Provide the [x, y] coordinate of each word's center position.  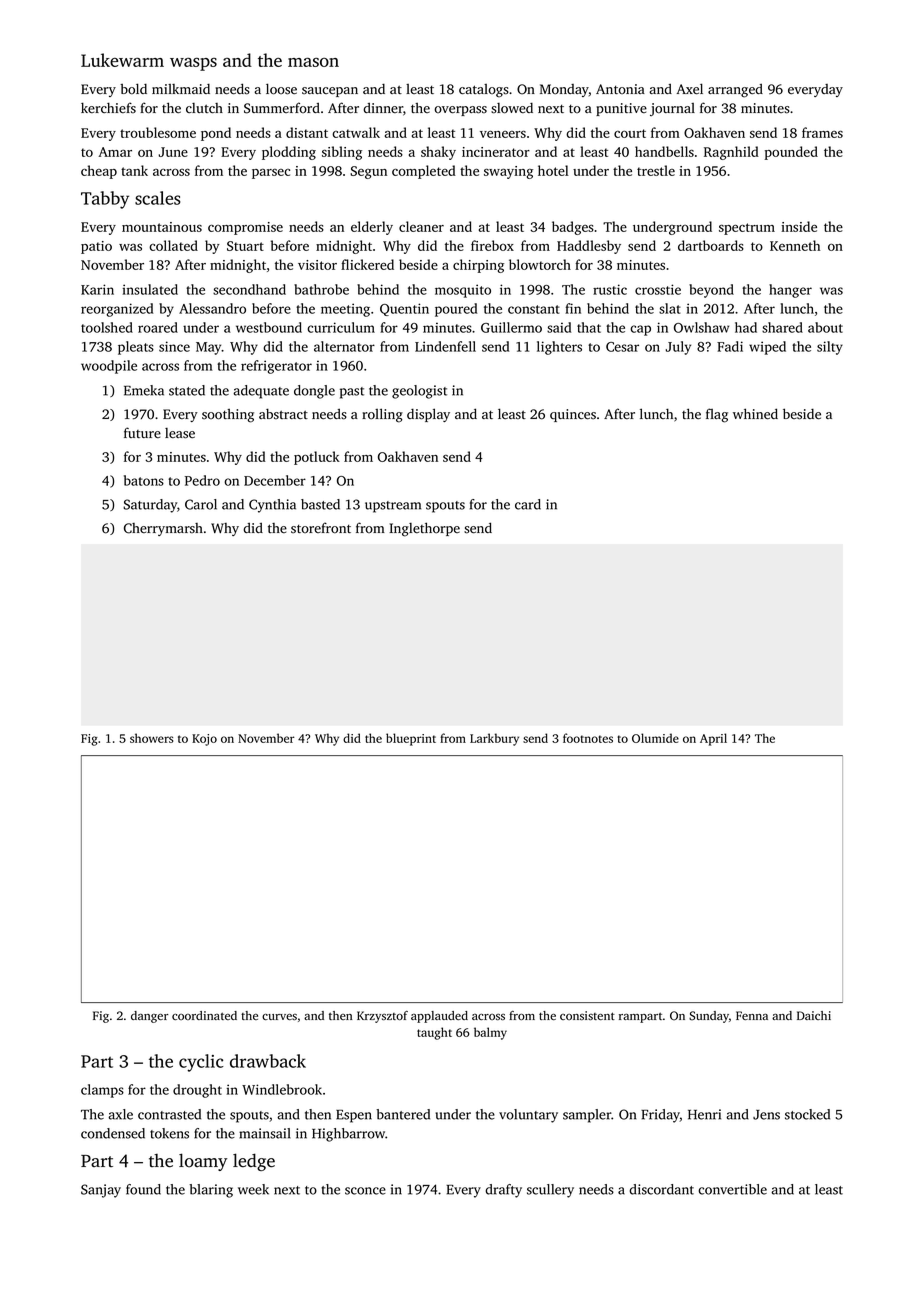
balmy [490, 1033]
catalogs [484, 91]
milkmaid [181, 89]
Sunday [709, 1017]
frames [822, 132]
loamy [203, 1162]
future [142, 432]
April [713, 739]
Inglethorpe [424, 529]
